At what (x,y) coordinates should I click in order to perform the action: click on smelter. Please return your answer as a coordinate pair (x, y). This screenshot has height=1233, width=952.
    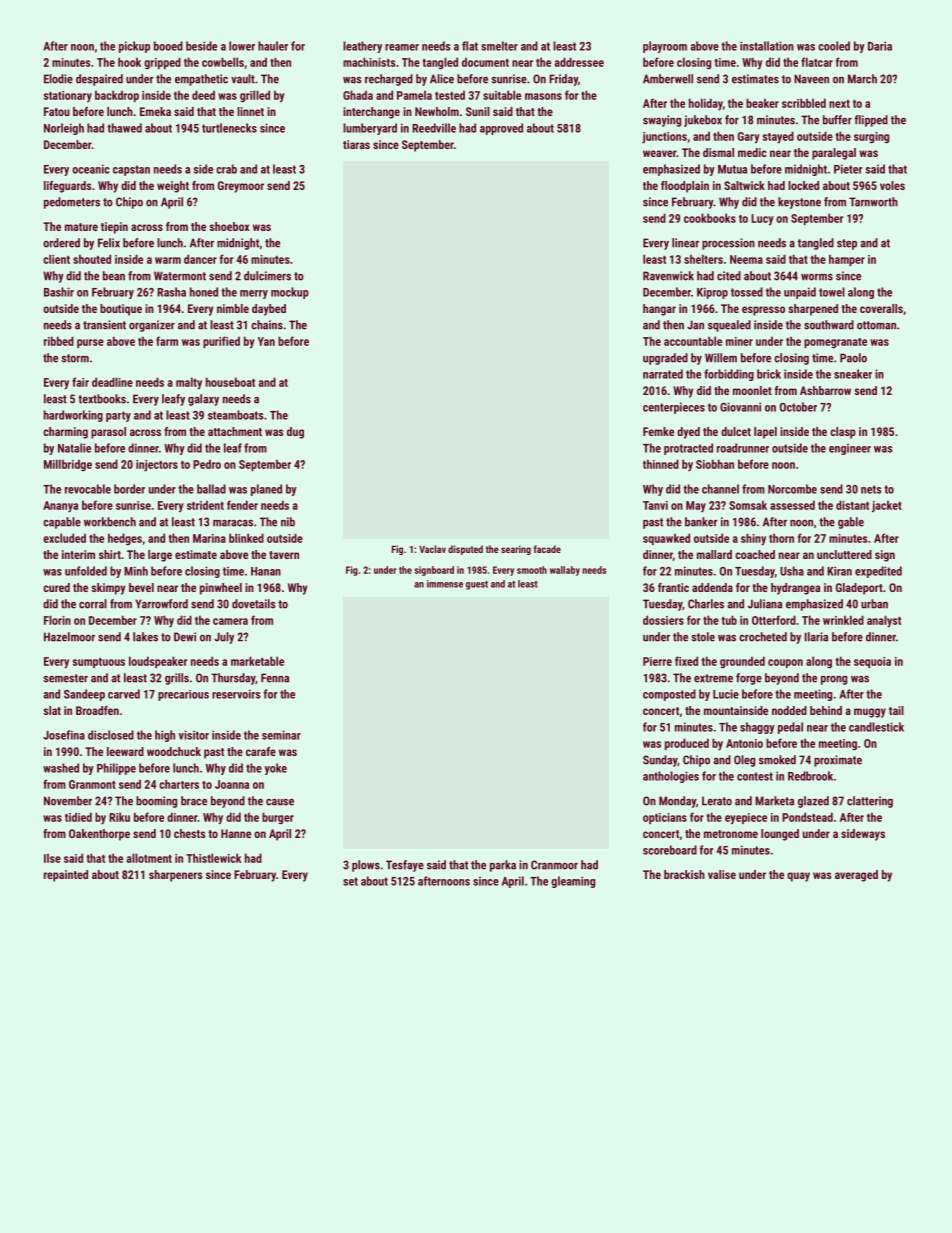
    Looking at the image, I should click on (499, 46).
